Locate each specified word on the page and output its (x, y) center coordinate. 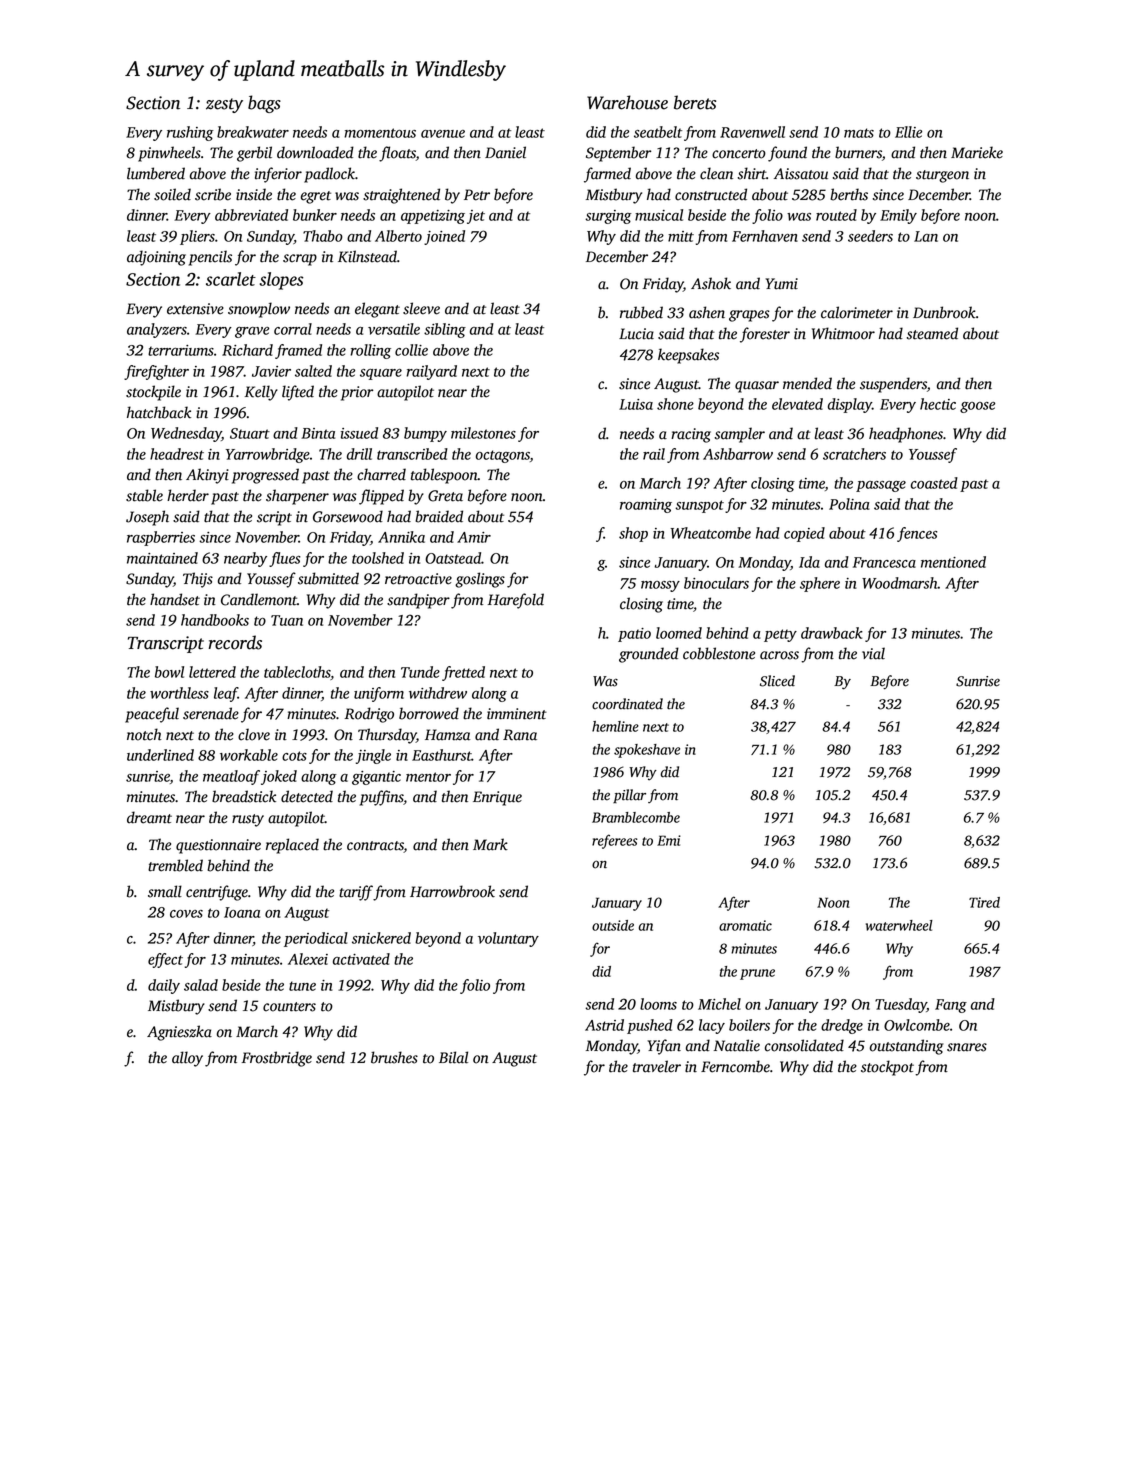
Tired (984, 902)
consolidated (804, 1045)
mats (859, 133)
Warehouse (627, 102)
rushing (190, 133)
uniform (379, 694)
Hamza (447, 735)
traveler (657, 1066)
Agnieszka (179, 1033)
